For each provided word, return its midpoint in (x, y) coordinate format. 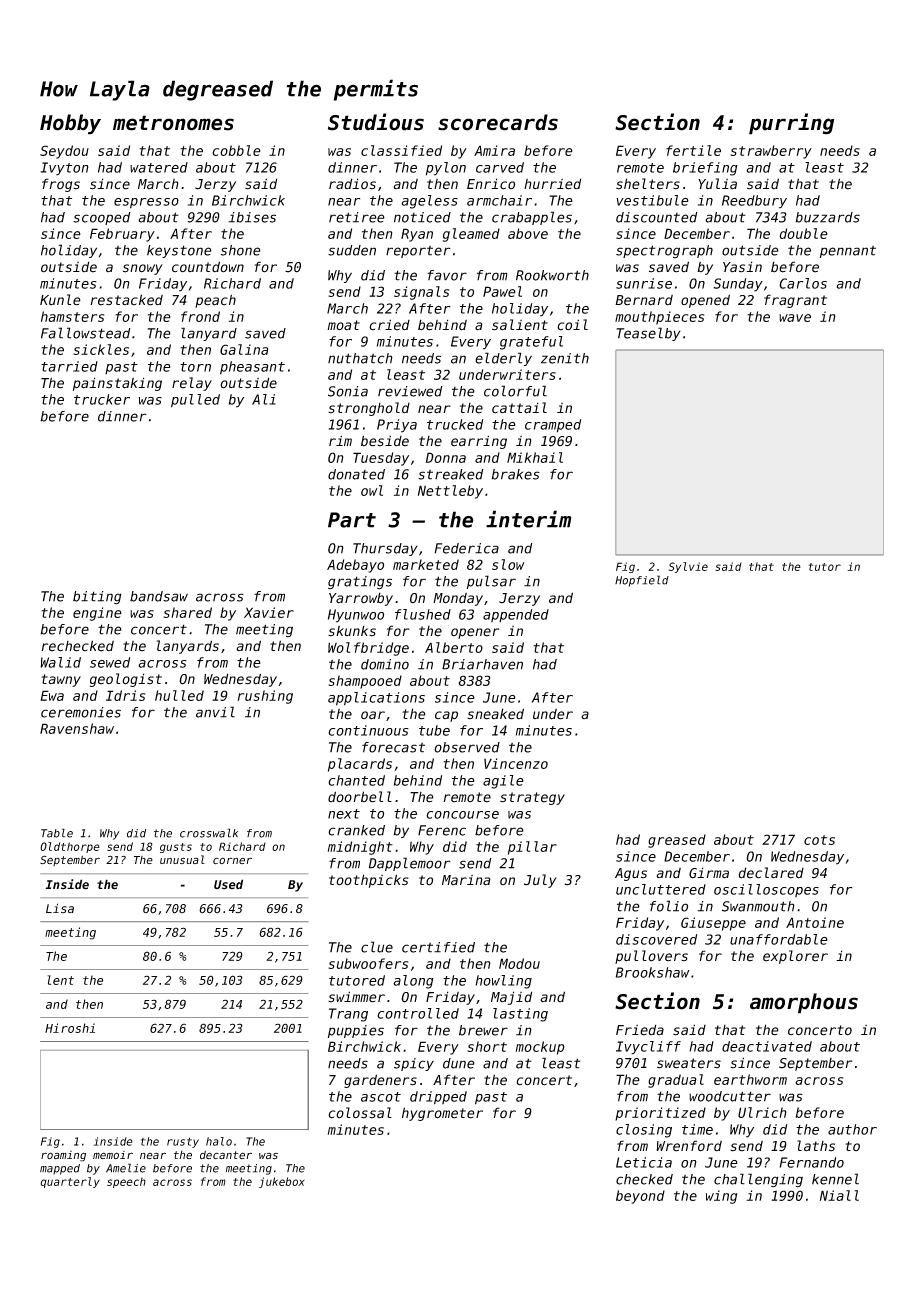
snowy (143, 269)
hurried (552, 184)
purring (791, 124)
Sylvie (688, 567)
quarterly (70, 1182)
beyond (640, 1197)
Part (352, 520)
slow (508, 564)
